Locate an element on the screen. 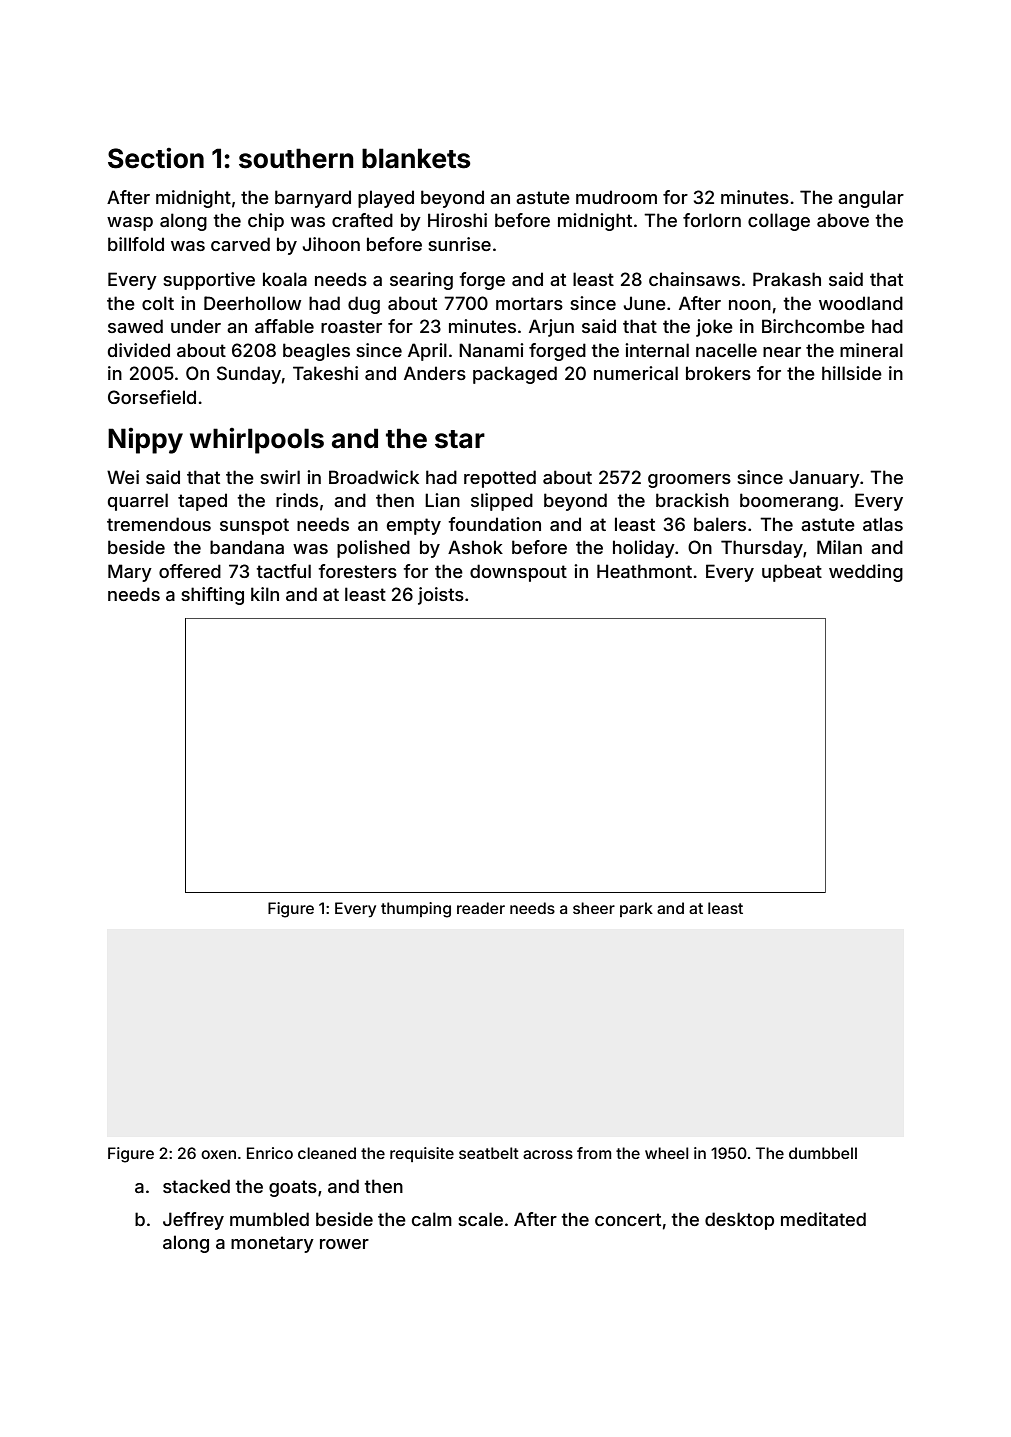 This screenshot has height=1437, width=1011. above is located at coordinates (843, 220).
